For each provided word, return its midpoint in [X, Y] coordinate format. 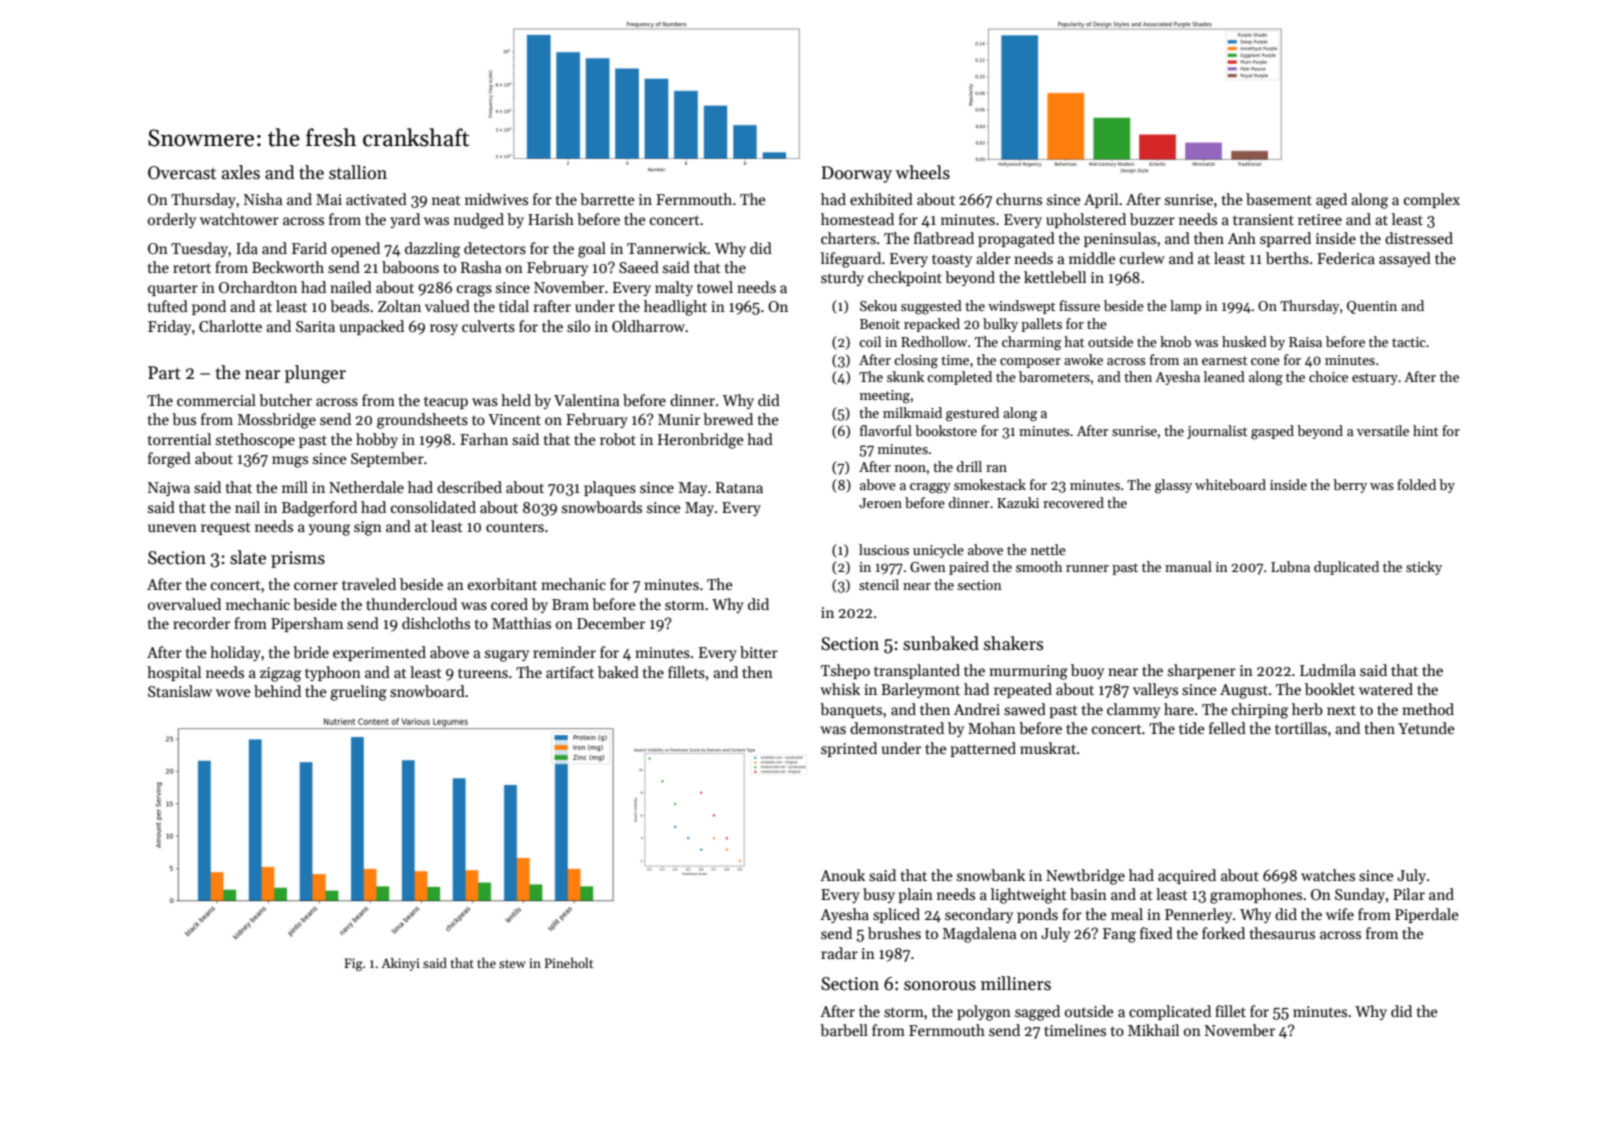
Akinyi [400, 964]
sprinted [849, 749]
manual [1188, 566]
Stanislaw [180, 691]
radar [839, 953]
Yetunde [1426, 728]
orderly [172, 220]
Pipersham [307, 624]
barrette [607, 199]
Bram [570, 604]
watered [1386, 689]
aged [1331, 201]
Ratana [739, 487]
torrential [179, 439]
